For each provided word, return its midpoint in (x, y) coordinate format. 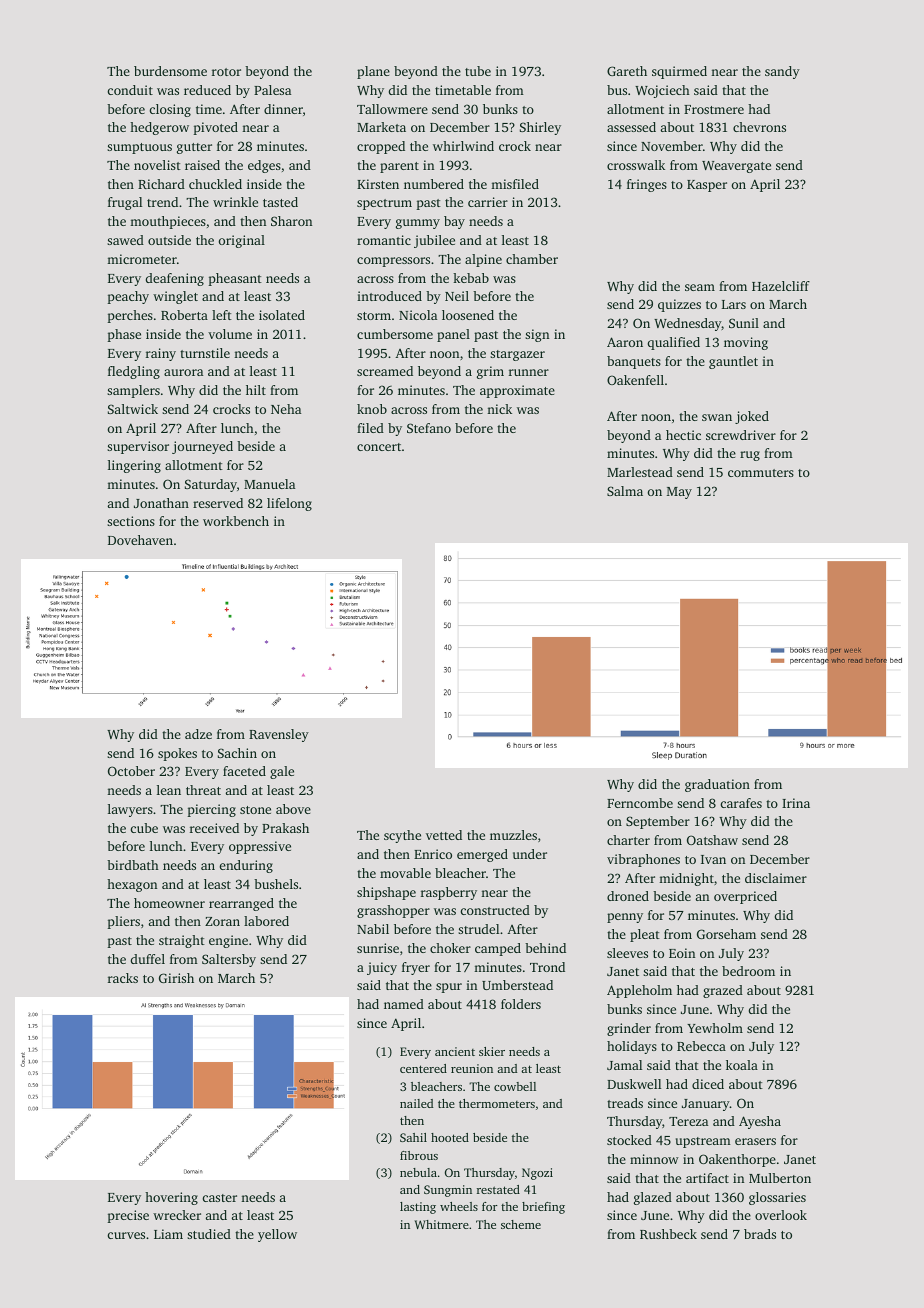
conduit (130, 90)
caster (219, 1198)
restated (498, 1189)
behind (545, 948)
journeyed (202, 447)
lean (169, 790)
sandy (782, 72)
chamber (532, 259)
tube (478, 71)
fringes (647, 185)
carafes (741, 803)
